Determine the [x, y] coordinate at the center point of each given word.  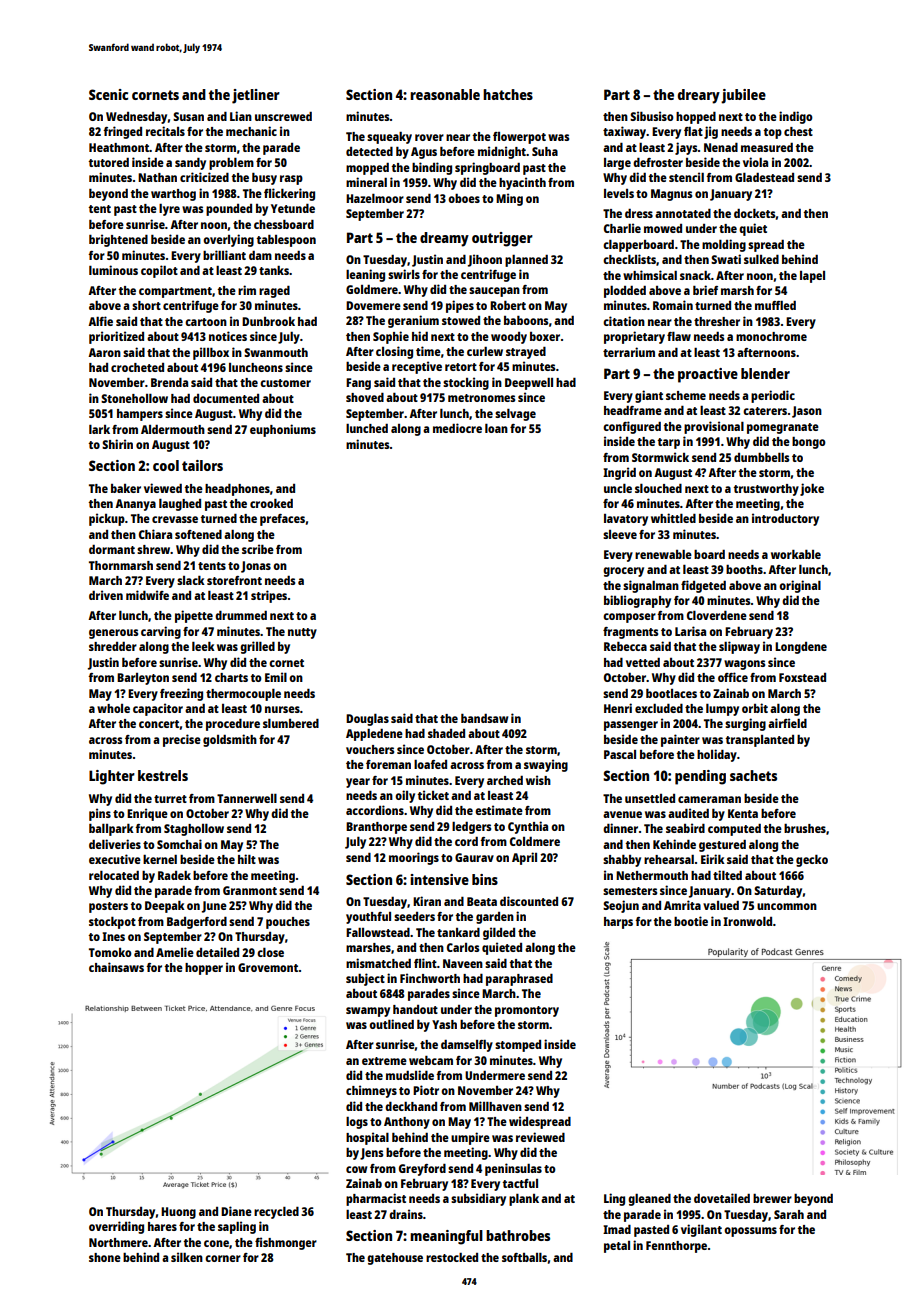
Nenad [721, 147]
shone [105, 1257]
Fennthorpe [676, 1247]
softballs [524, 1257]
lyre [169, 210]
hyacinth [522, 183]
